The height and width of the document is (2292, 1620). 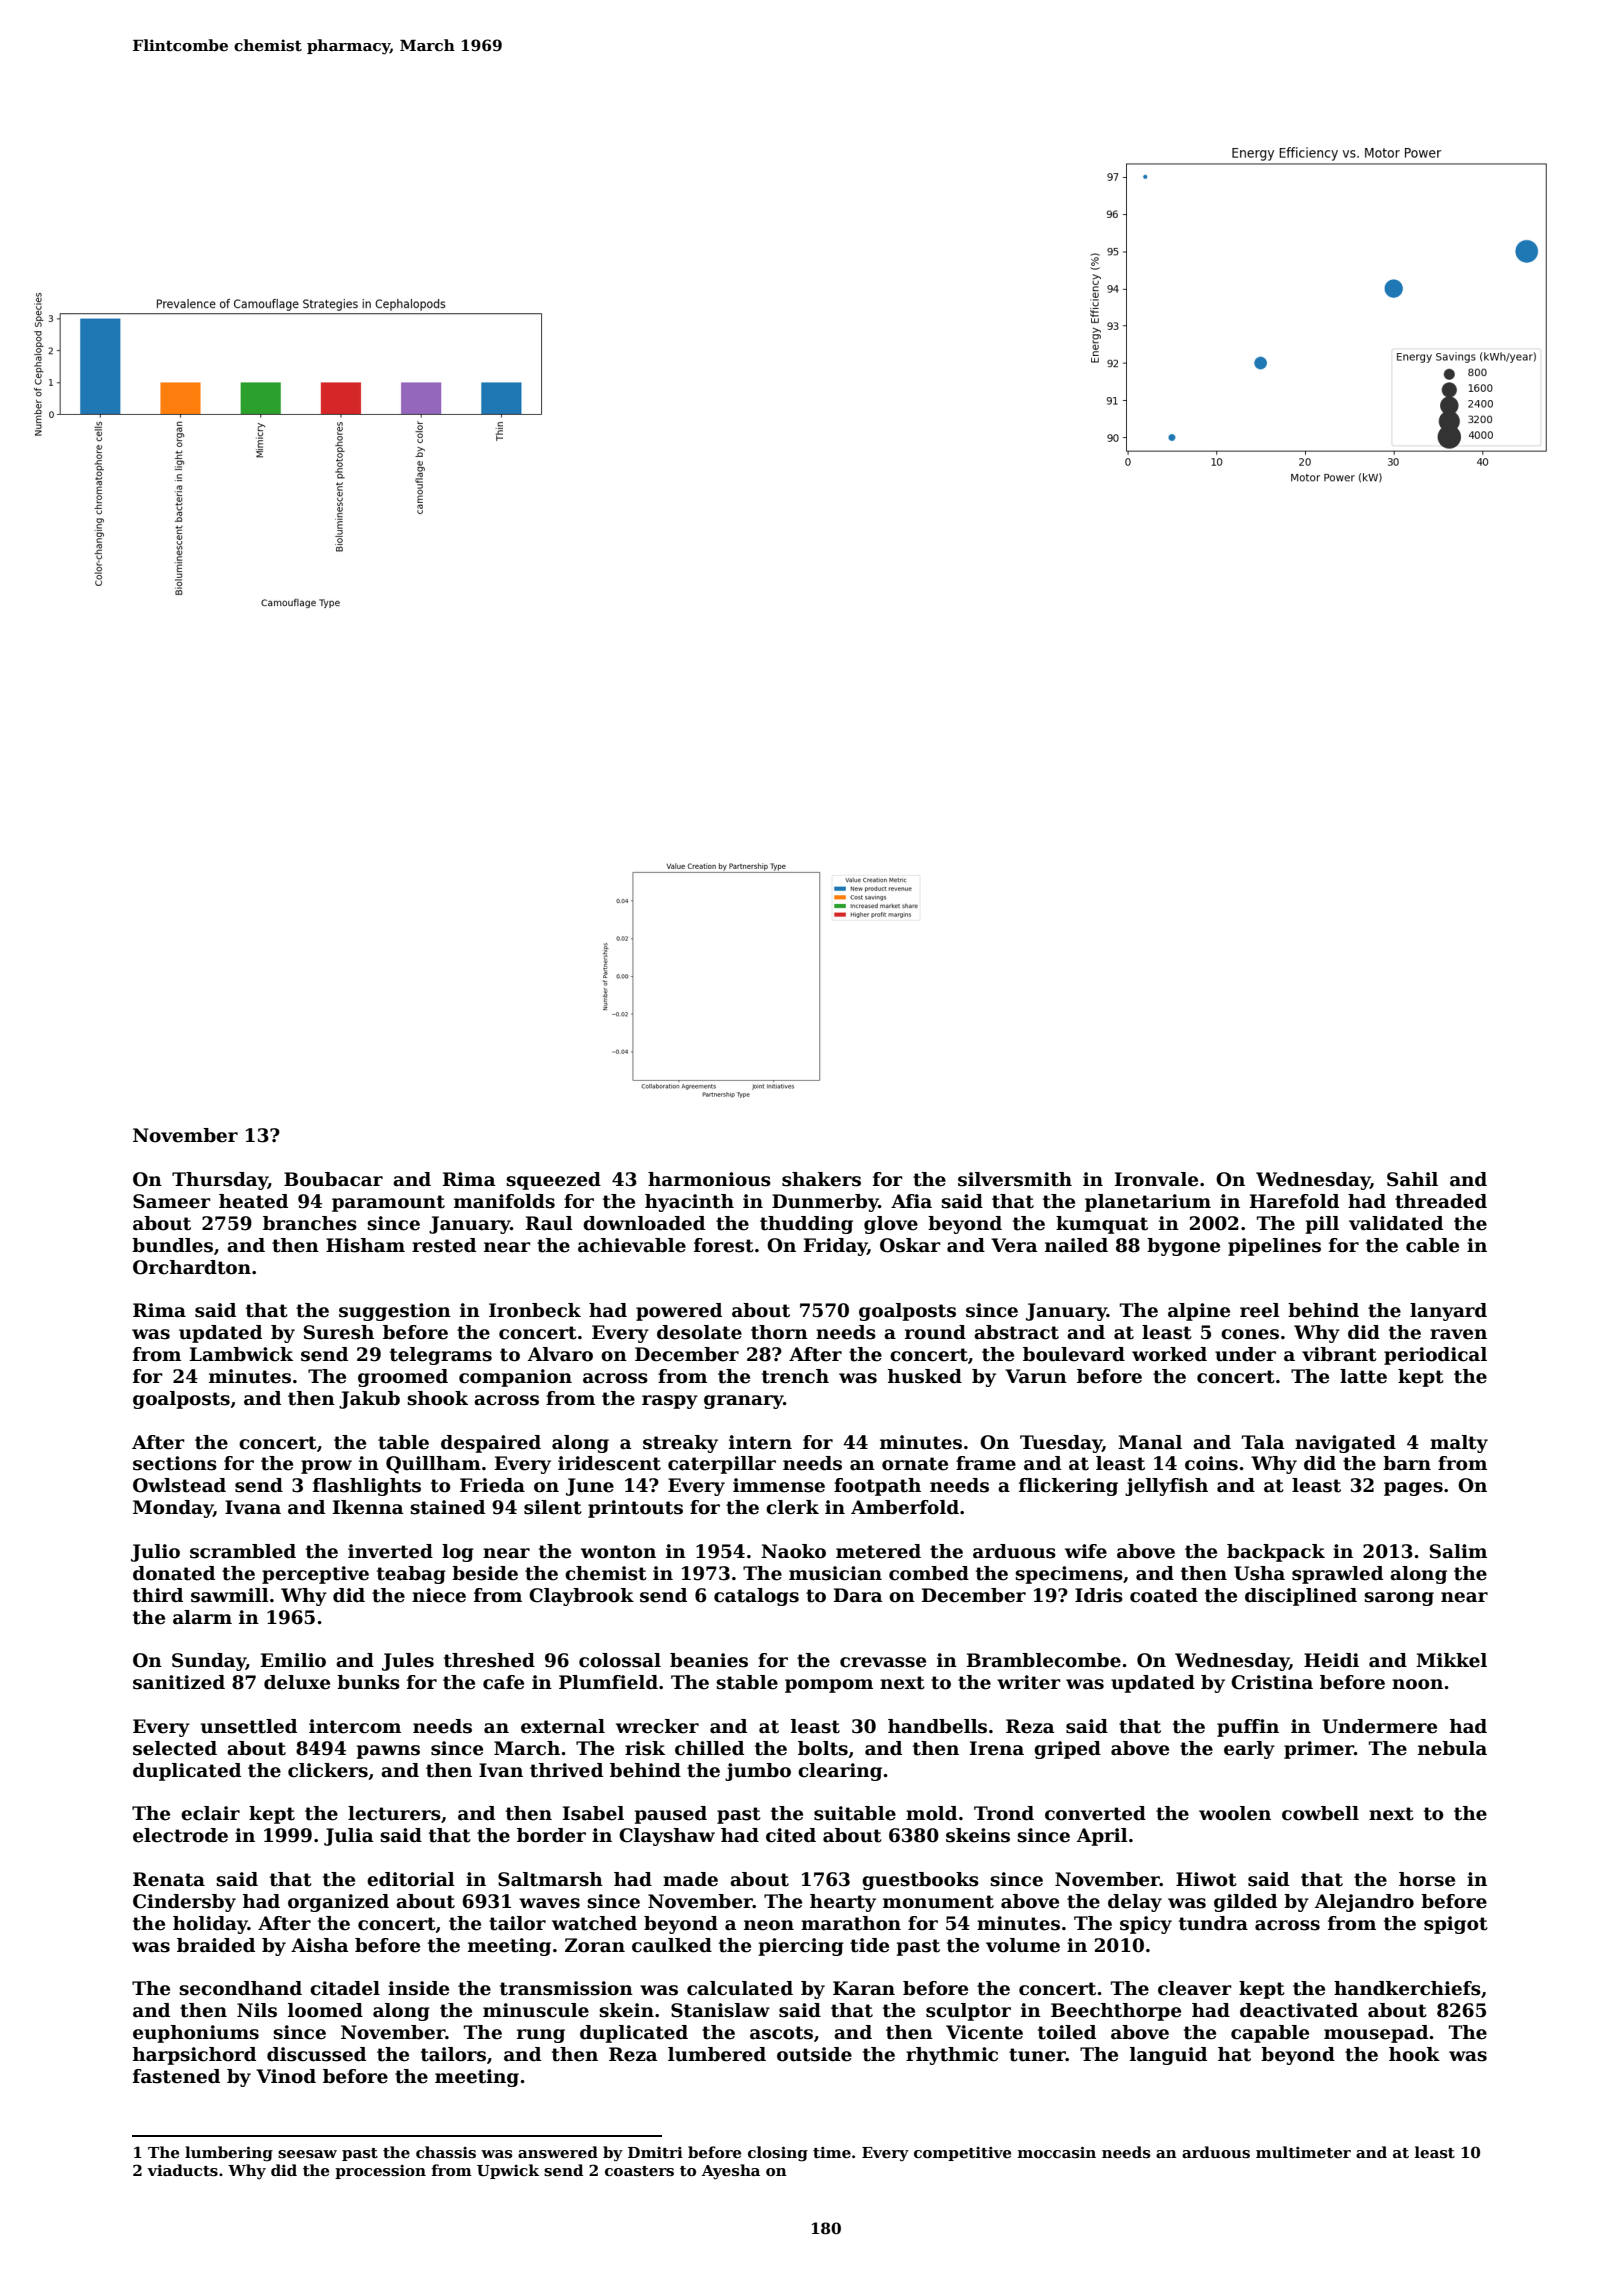 What do you see at coordinates (1274, 1247) in the document?
I see `pipelines` at bounding box center [1274, 1247].
